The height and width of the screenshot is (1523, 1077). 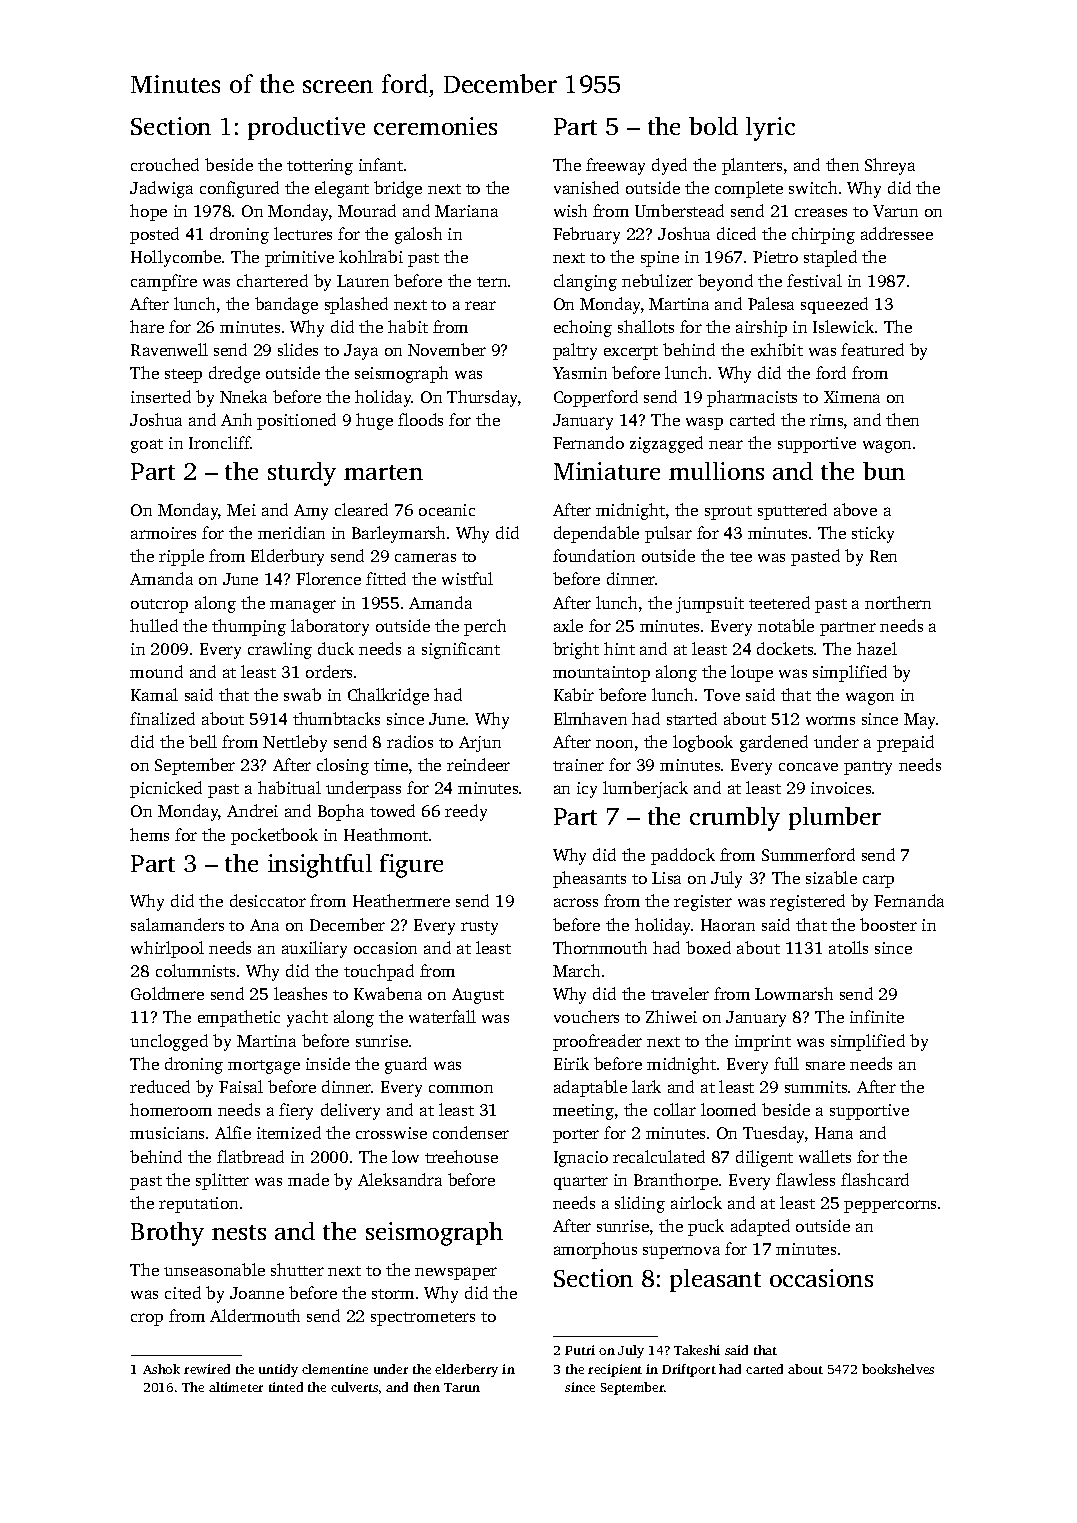 I want to click on addressee, so click(x=897, y=233).
